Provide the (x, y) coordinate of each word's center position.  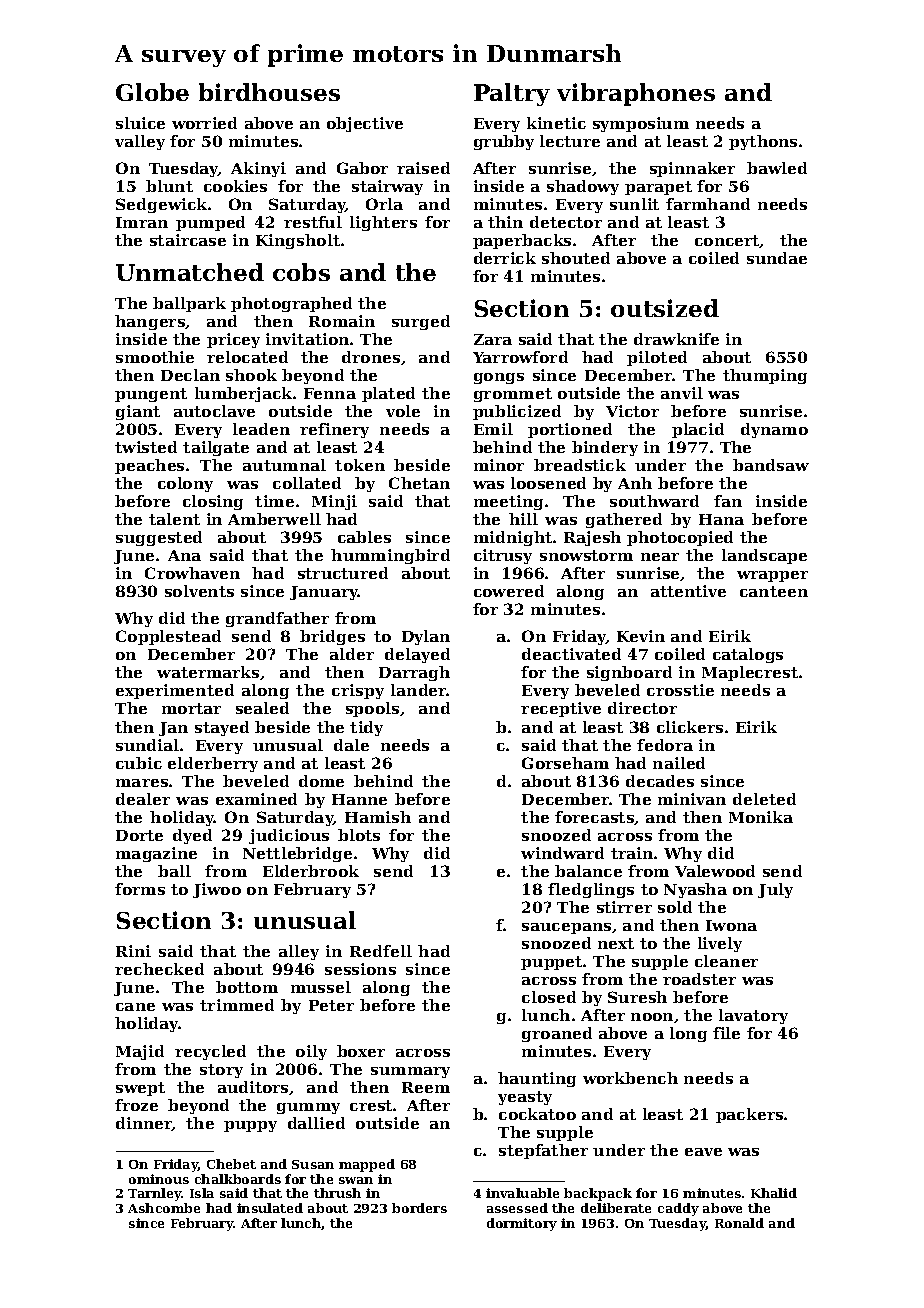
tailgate (216, 448)
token (360, 465)
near (660, 557)
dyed (192, 836)
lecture (570, 141)
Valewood (715, 871)
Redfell (381, 951)
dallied (316, 1123)
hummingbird (390, 556)
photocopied (680, 538)
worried (204, 123)
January (324, 593)
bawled (777, 168)
